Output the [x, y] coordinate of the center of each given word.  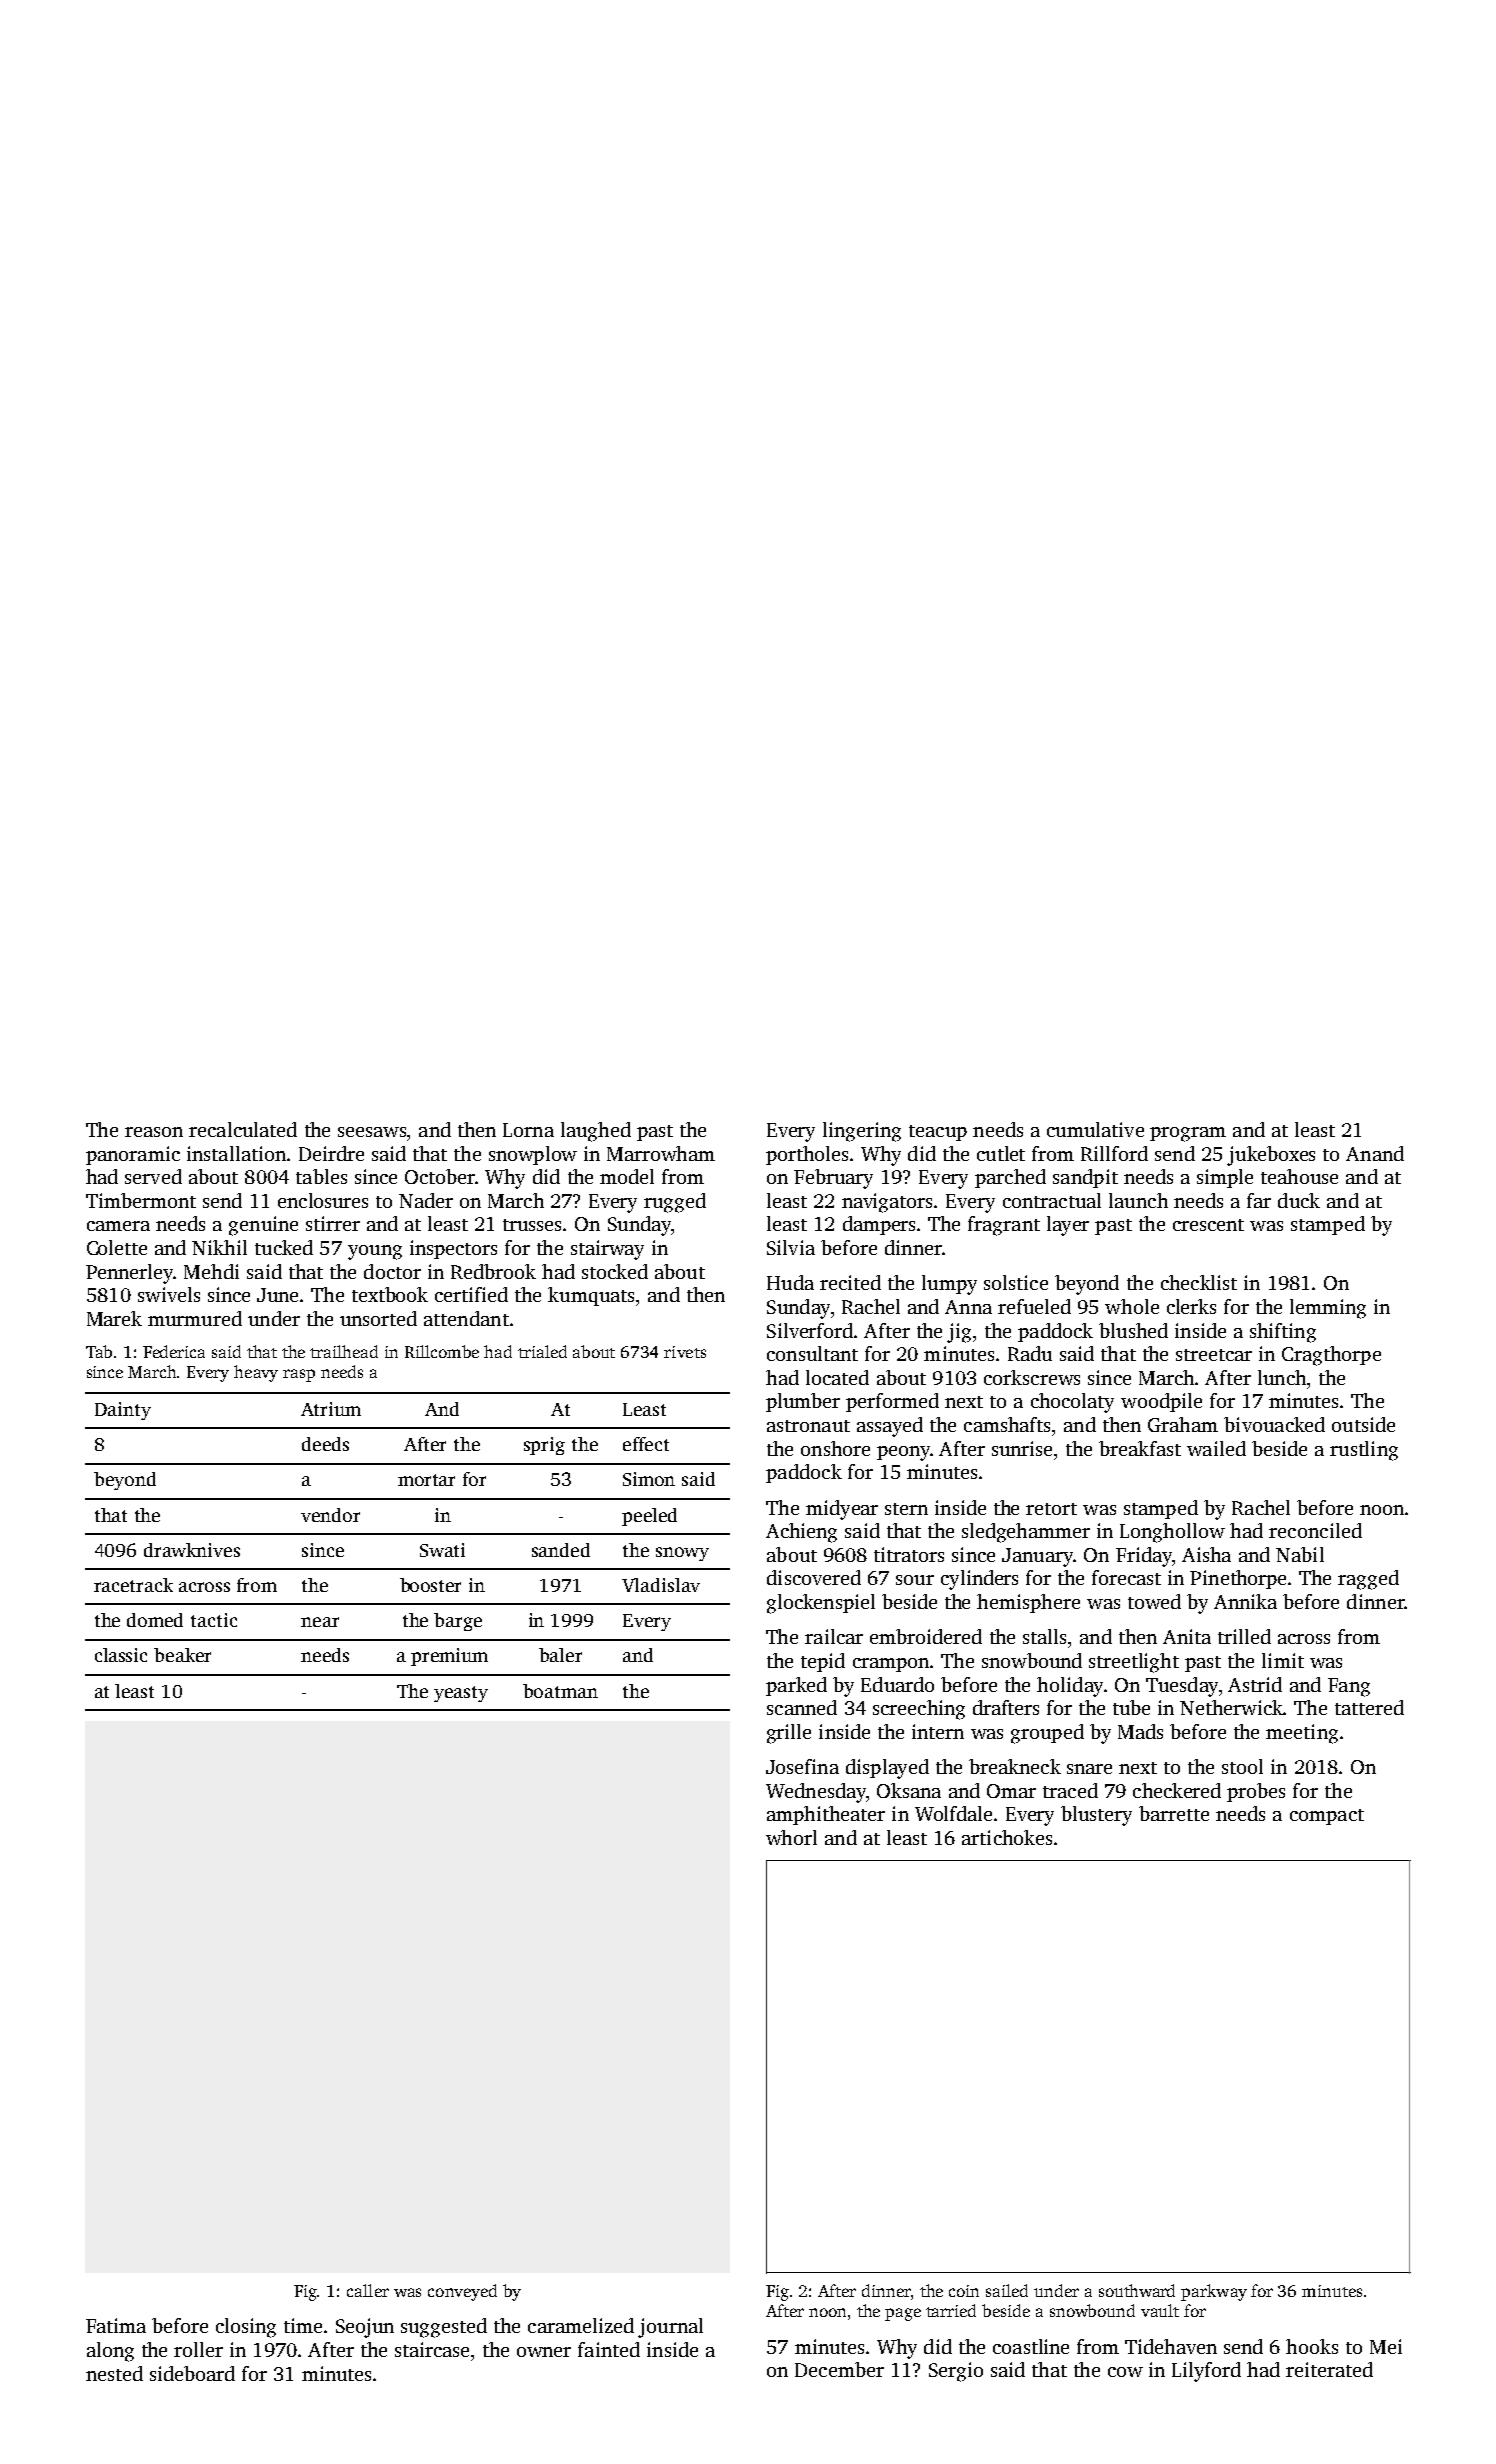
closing [246, 2328]
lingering [862, 1132]
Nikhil [219, 1247]
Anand [1375, 1153]
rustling [1364, 1451]
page [903, 2314]
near [320, 1622]
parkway [1214, 2292]
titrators [909, 1554]
